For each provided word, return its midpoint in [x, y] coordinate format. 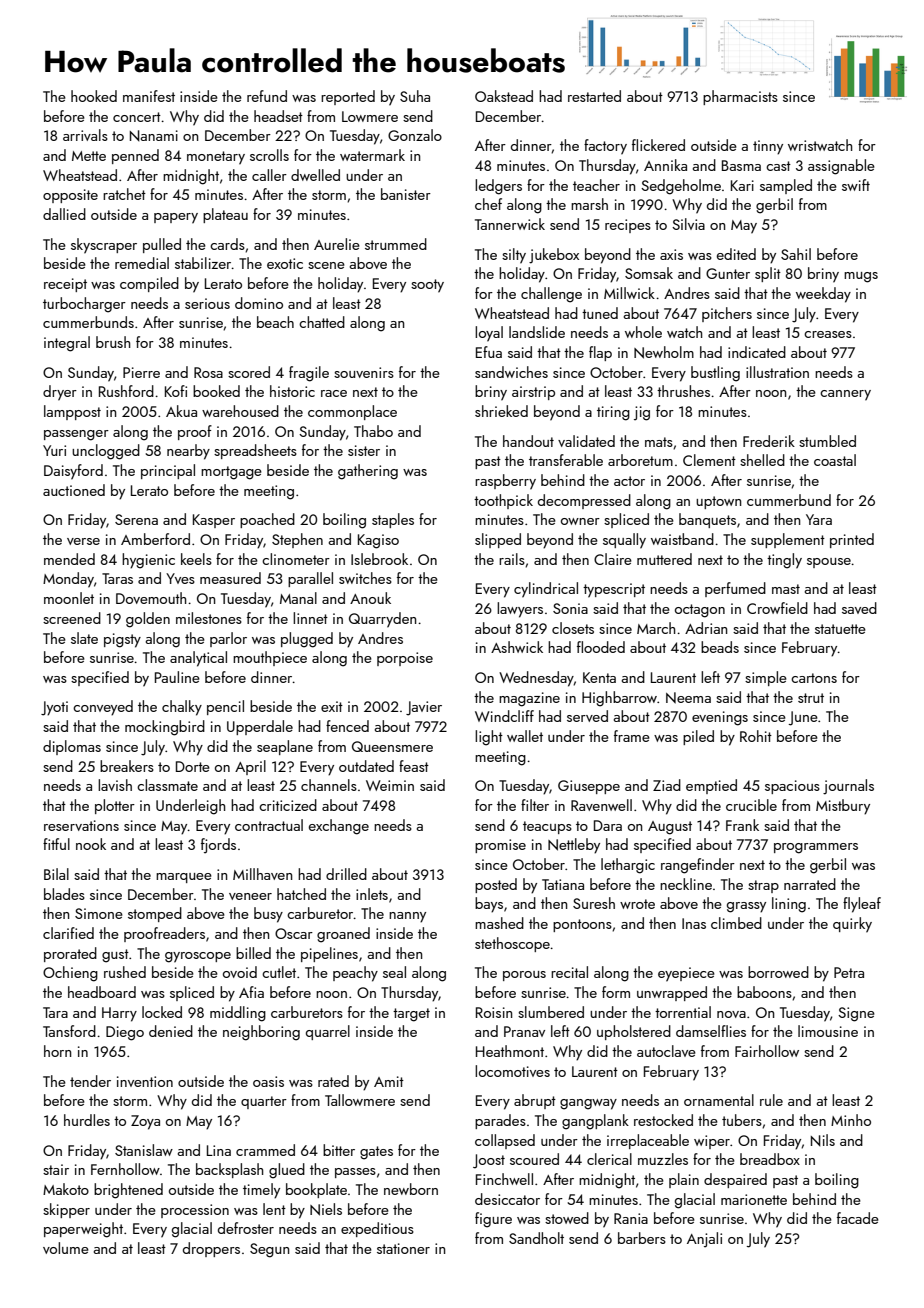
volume [66, 1248]
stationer [403, 1248]
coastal [835, 460]
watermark [372, 155]
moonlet [69, 598]
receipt [65, 285]
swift [856, 185]
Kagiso [378, 541]
